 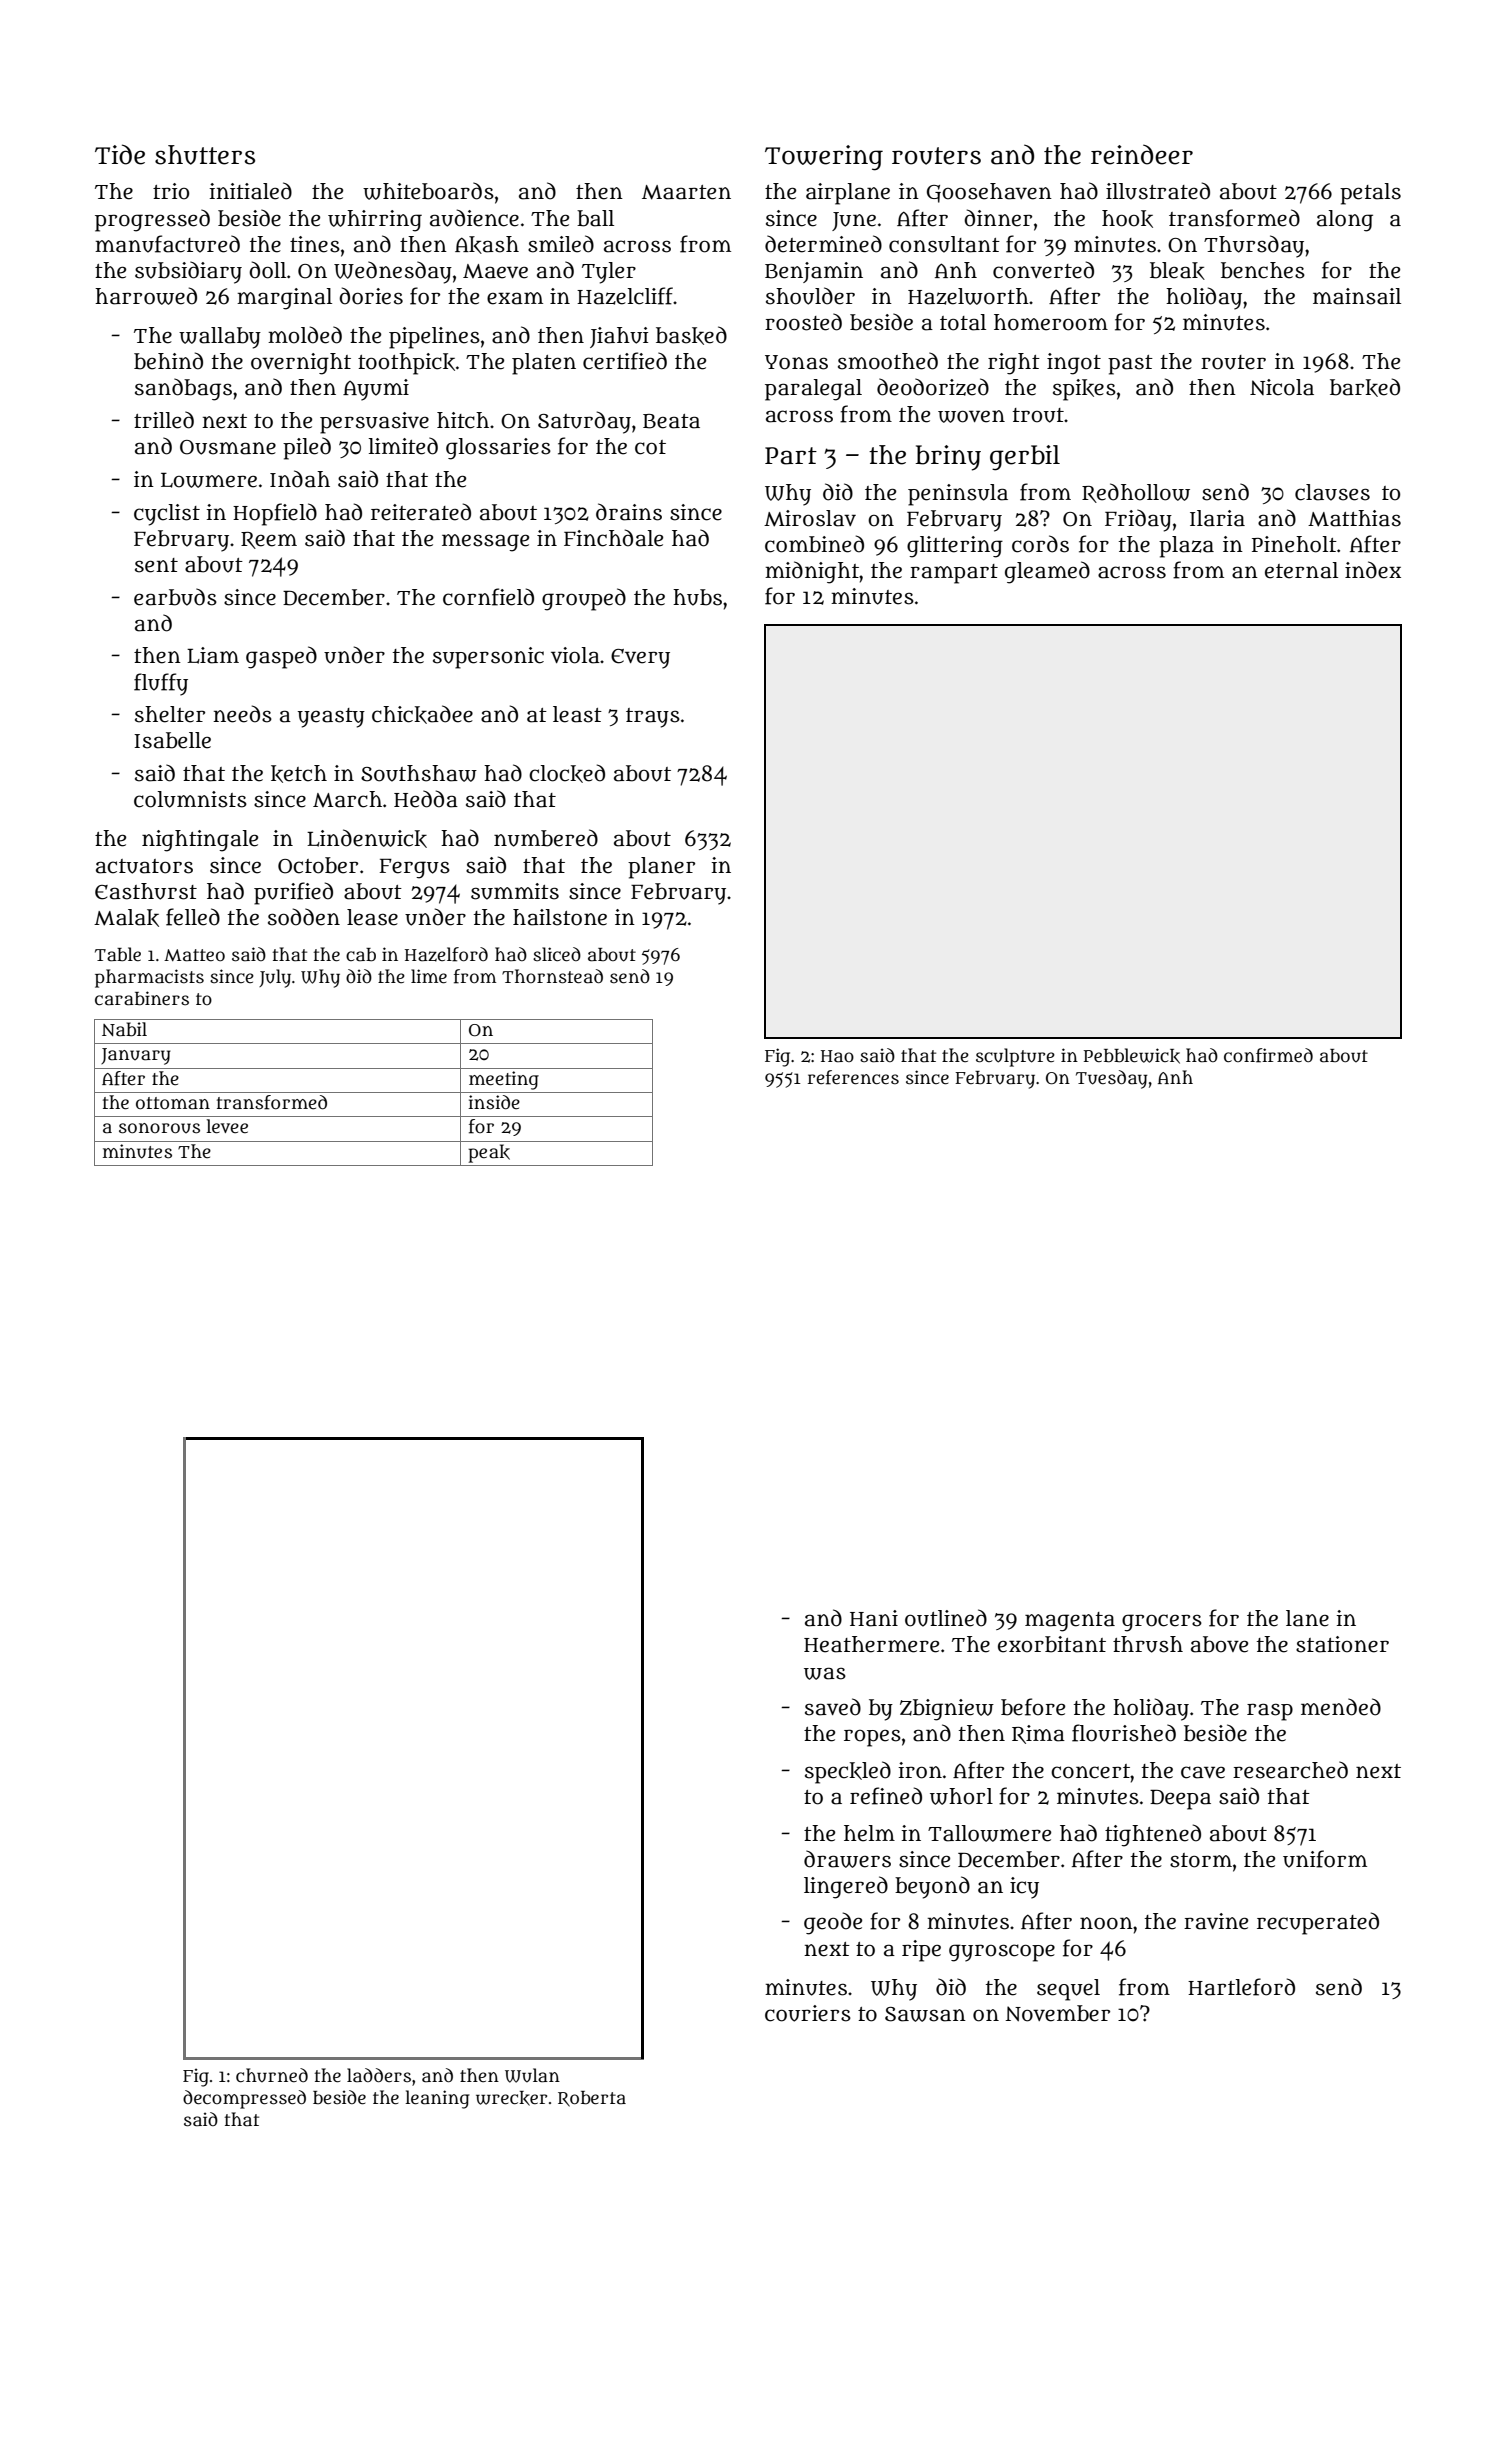 What do you see at coordinates (156, 565) in the document?
I see `sent` at bounding box center [156, 565].
